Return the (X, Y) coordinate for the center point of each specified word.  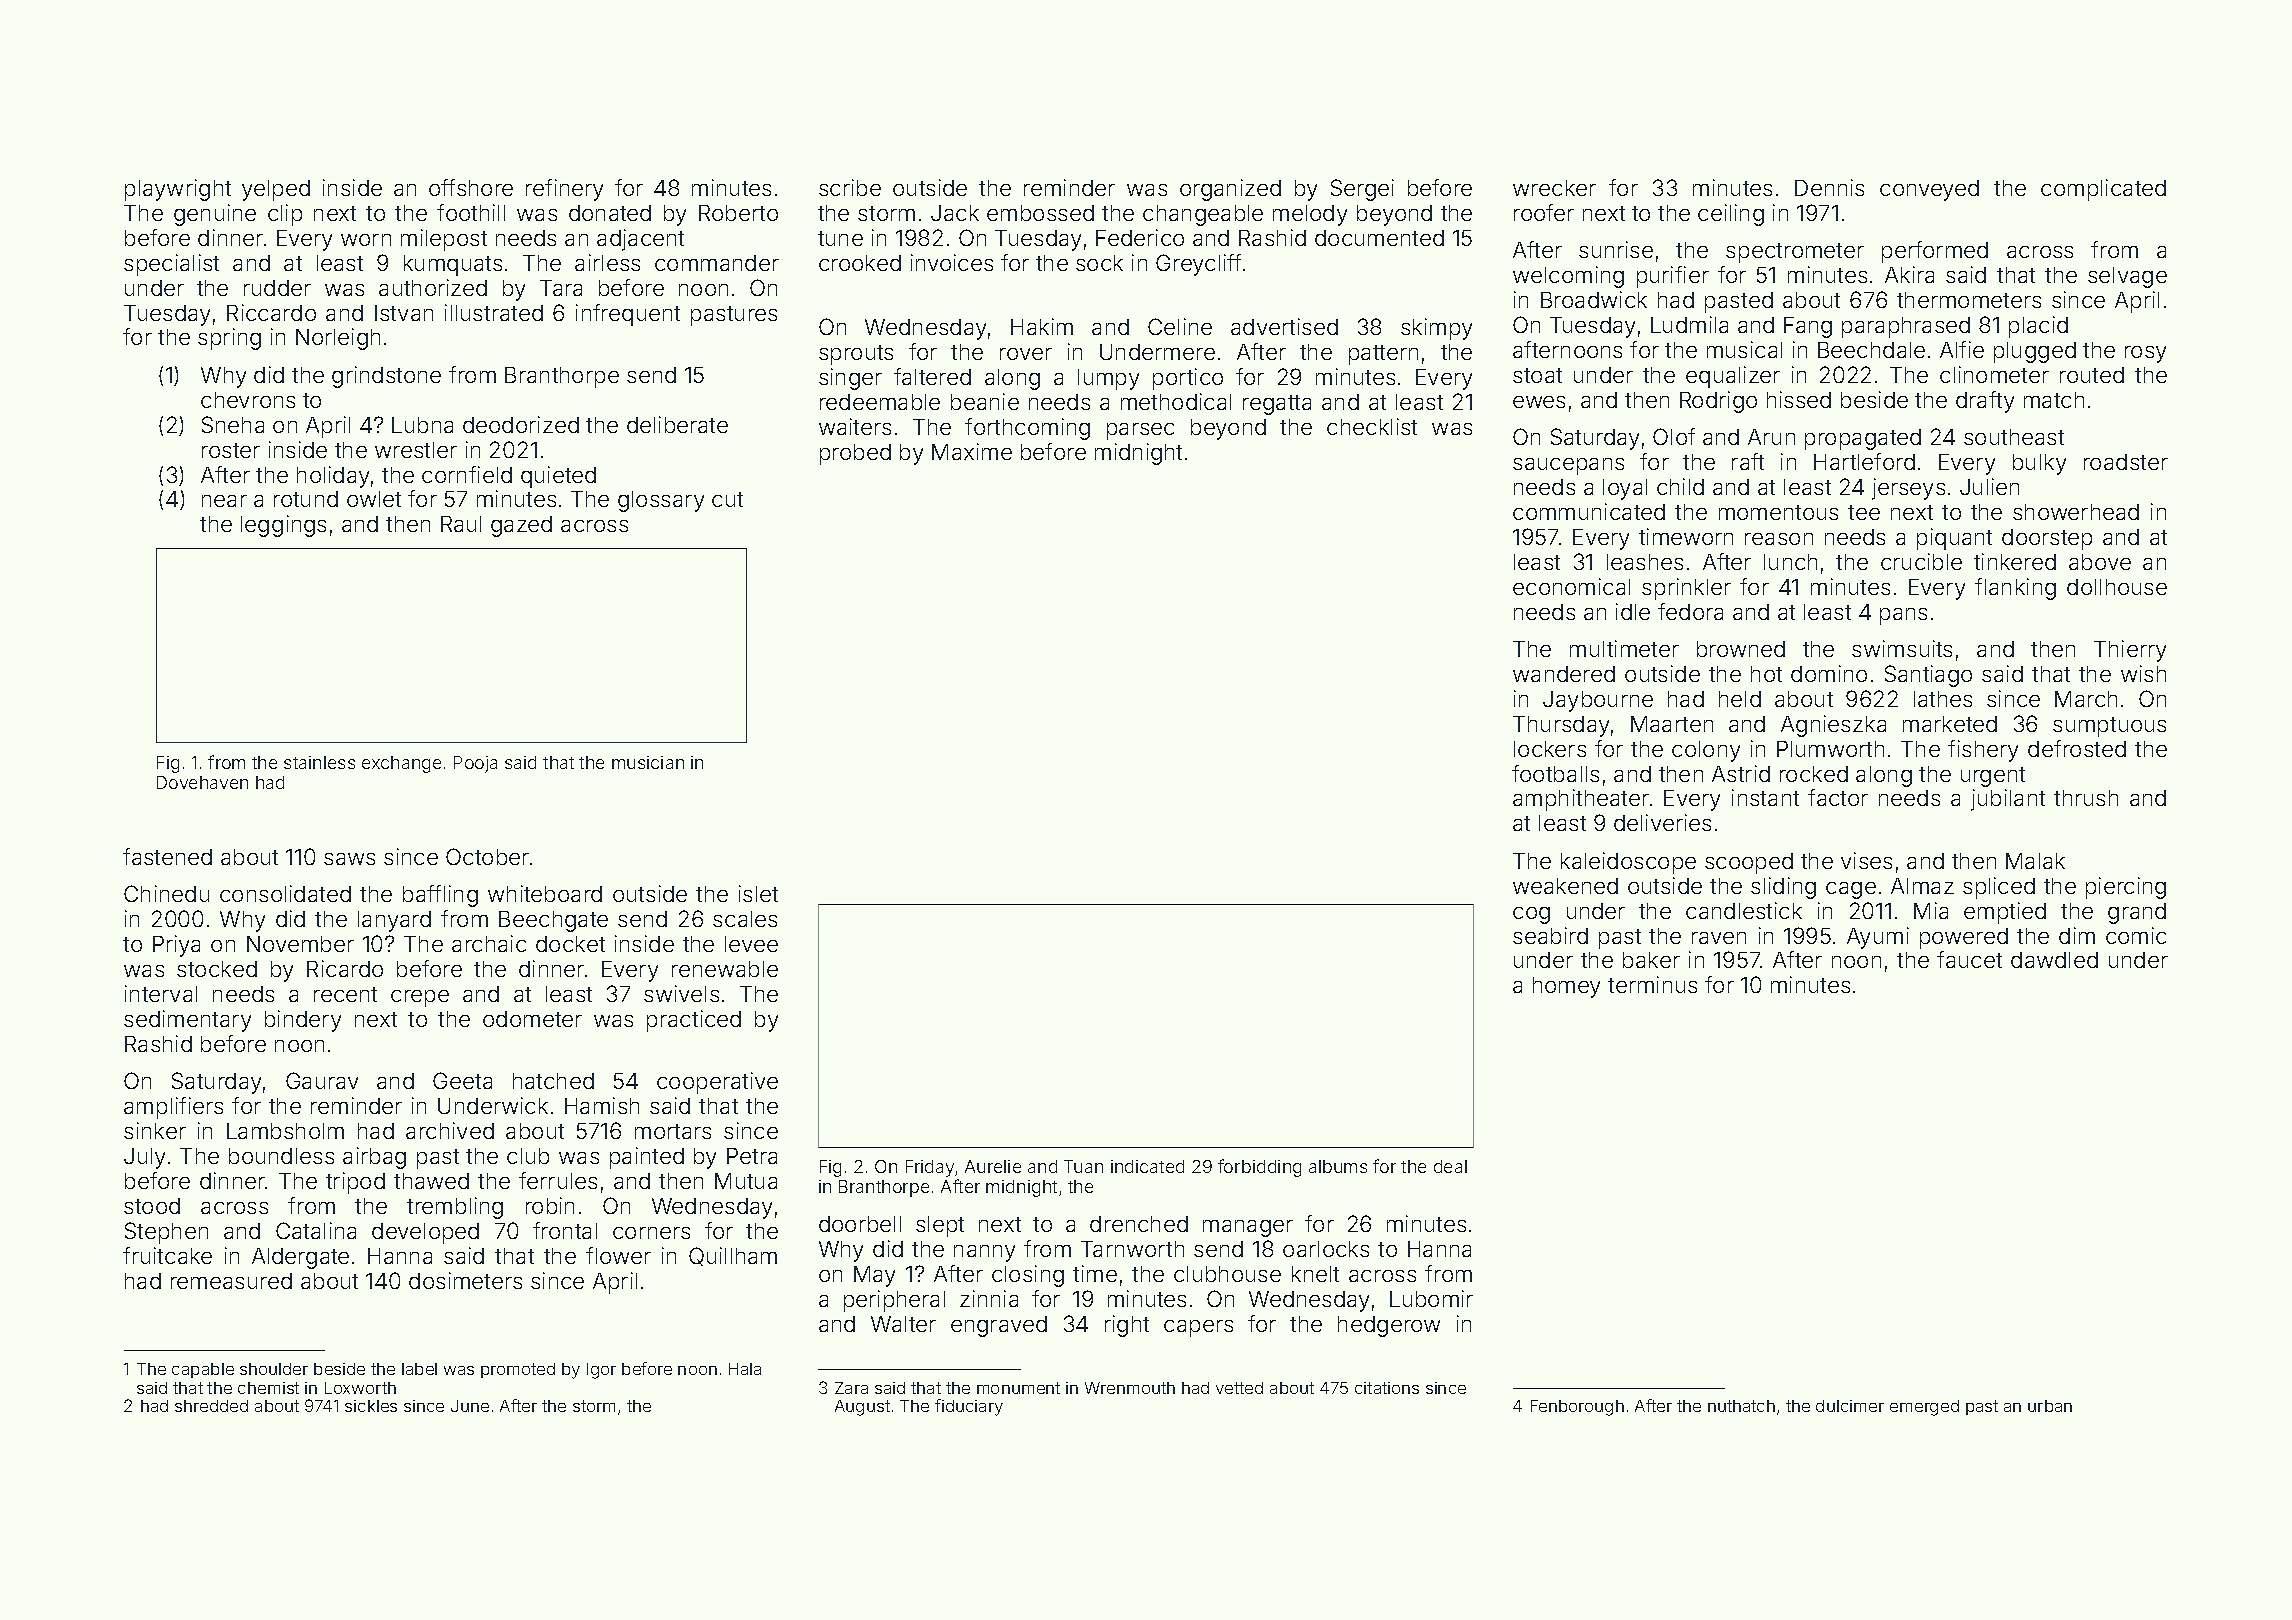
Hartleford (1864, 461)
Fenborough (1577, 1408)
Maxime (972, 451)
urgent (1993, 777)
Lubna (422, 425)
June (470, 1406)
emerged (1924, 1408)
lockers (1550, 749)
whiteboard (545, 893)
